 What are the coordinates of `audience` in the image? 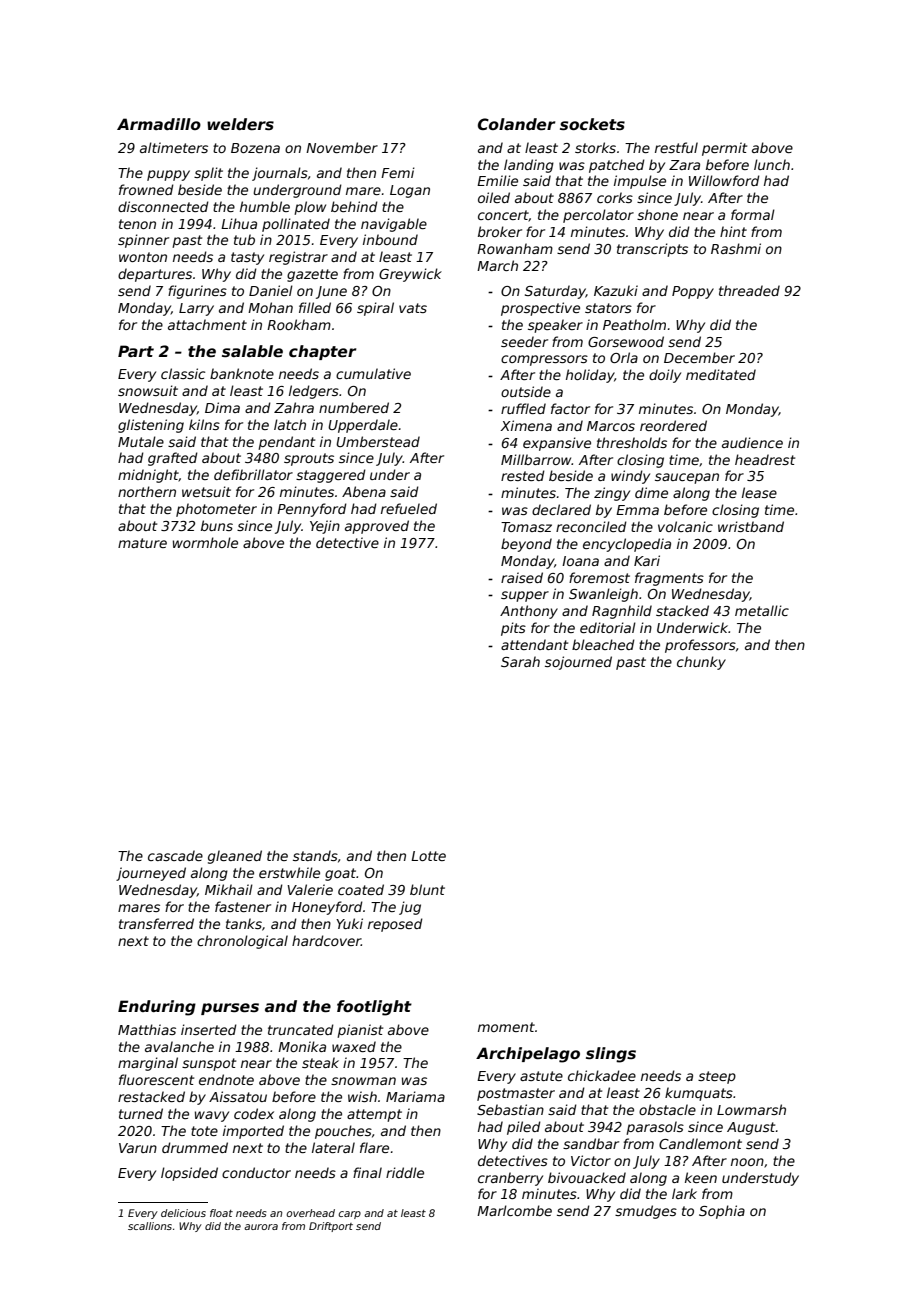 It's located at (752, 442).
